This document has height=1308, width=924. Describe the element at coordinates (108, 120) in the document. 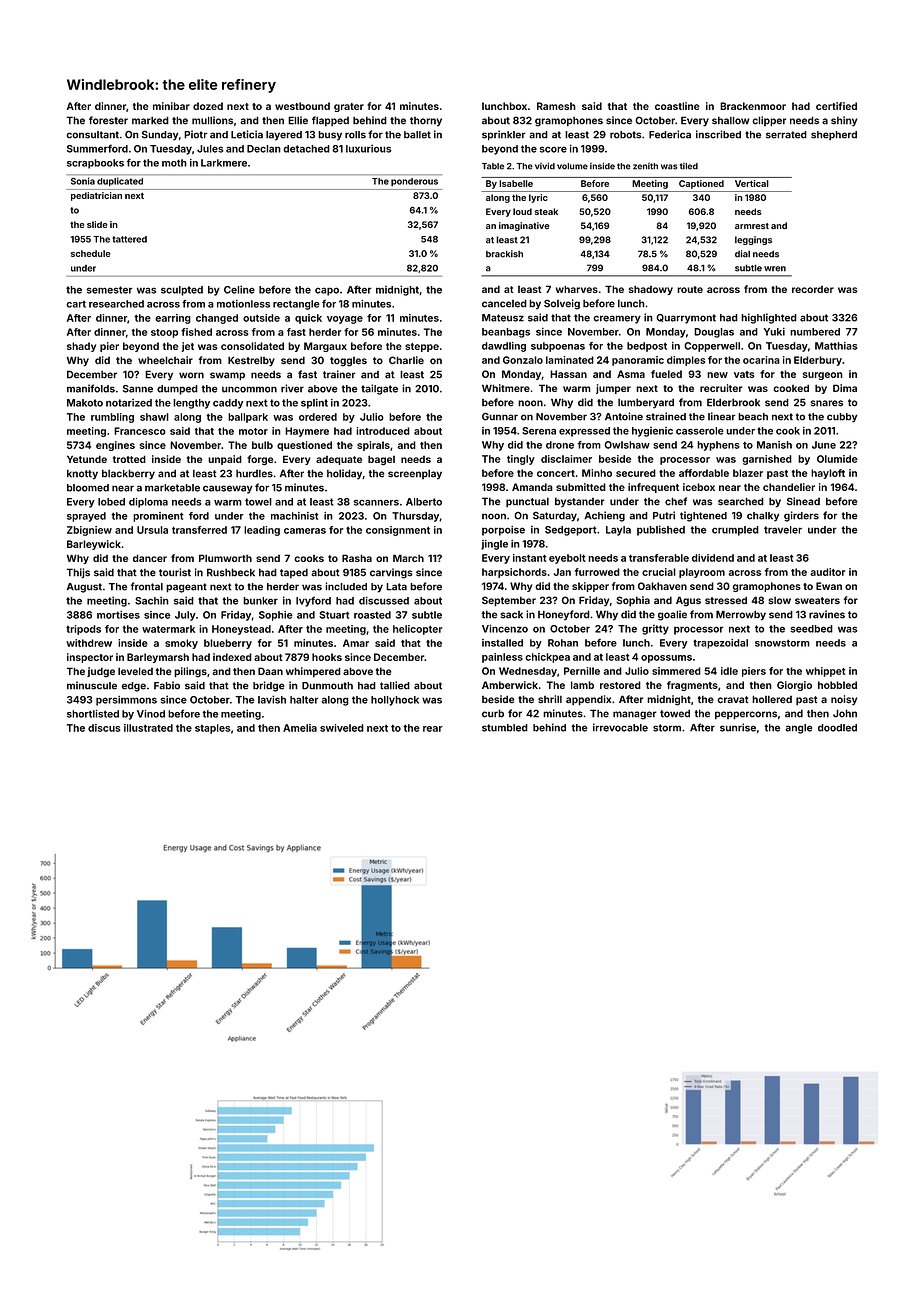

I see `forester` at that location.
